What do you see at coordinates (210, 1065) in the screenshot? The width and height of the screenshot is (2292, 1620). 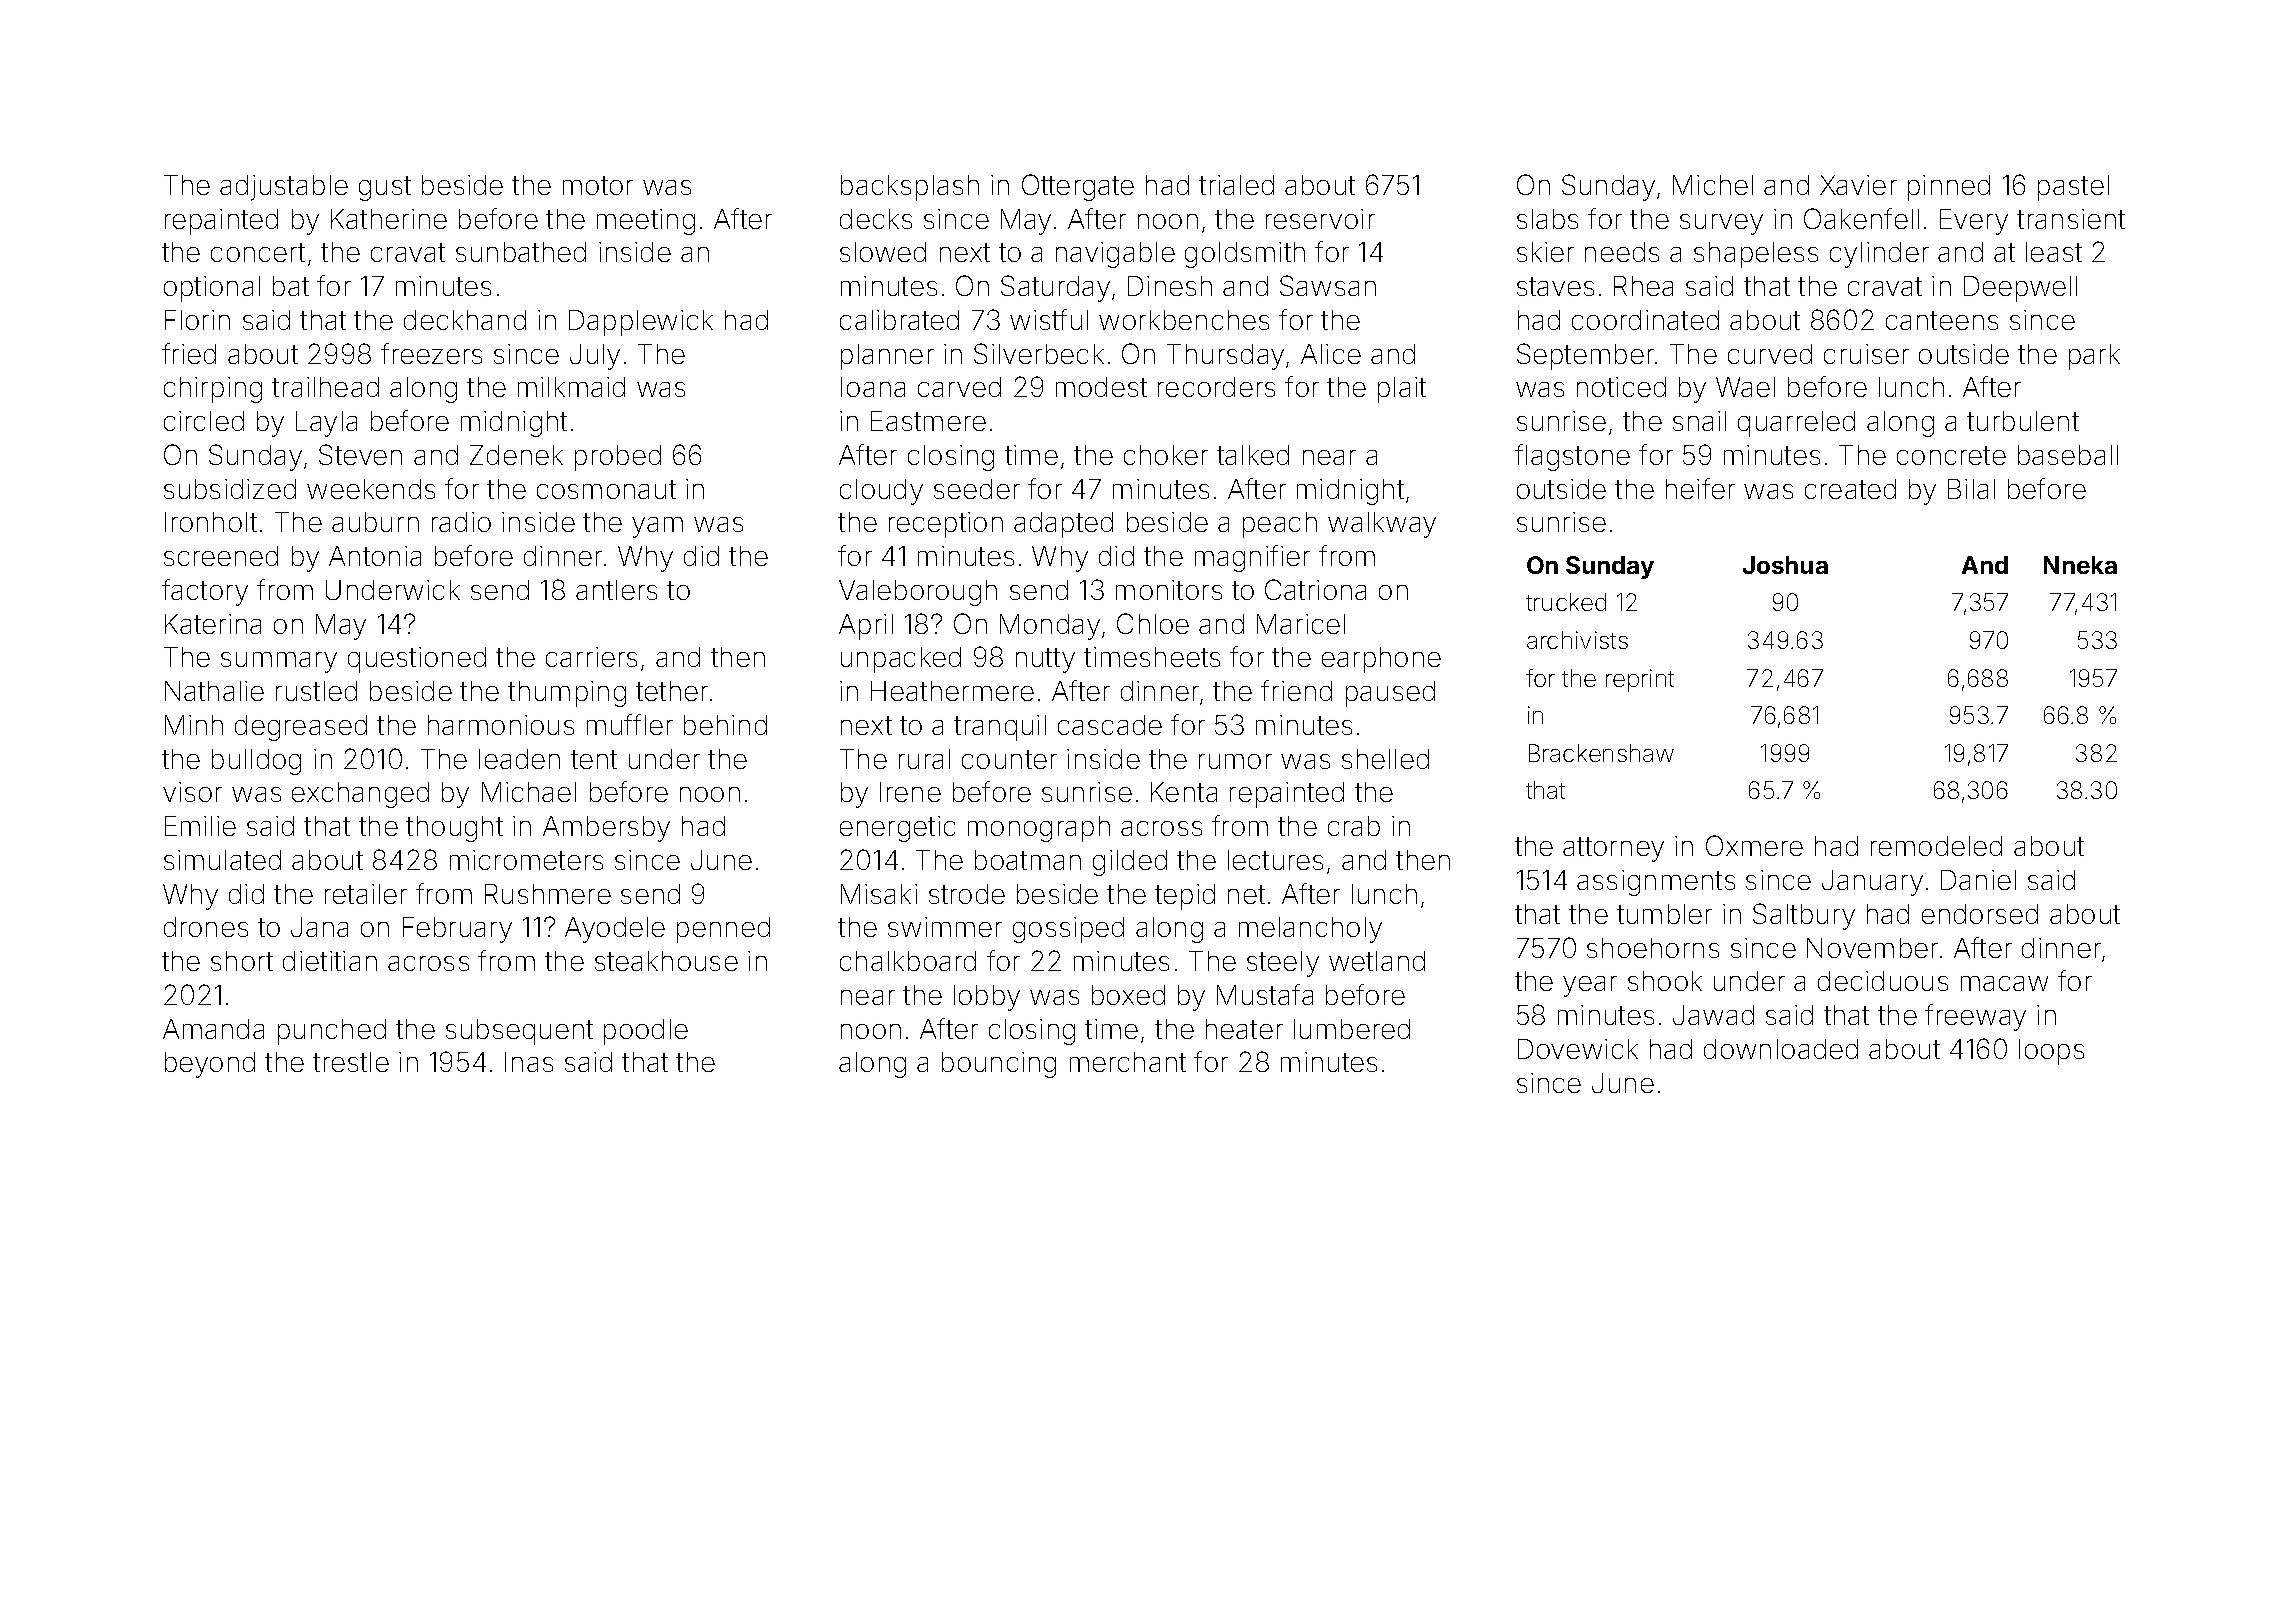 I see `beyond` at bounding box center [210, 1065].
